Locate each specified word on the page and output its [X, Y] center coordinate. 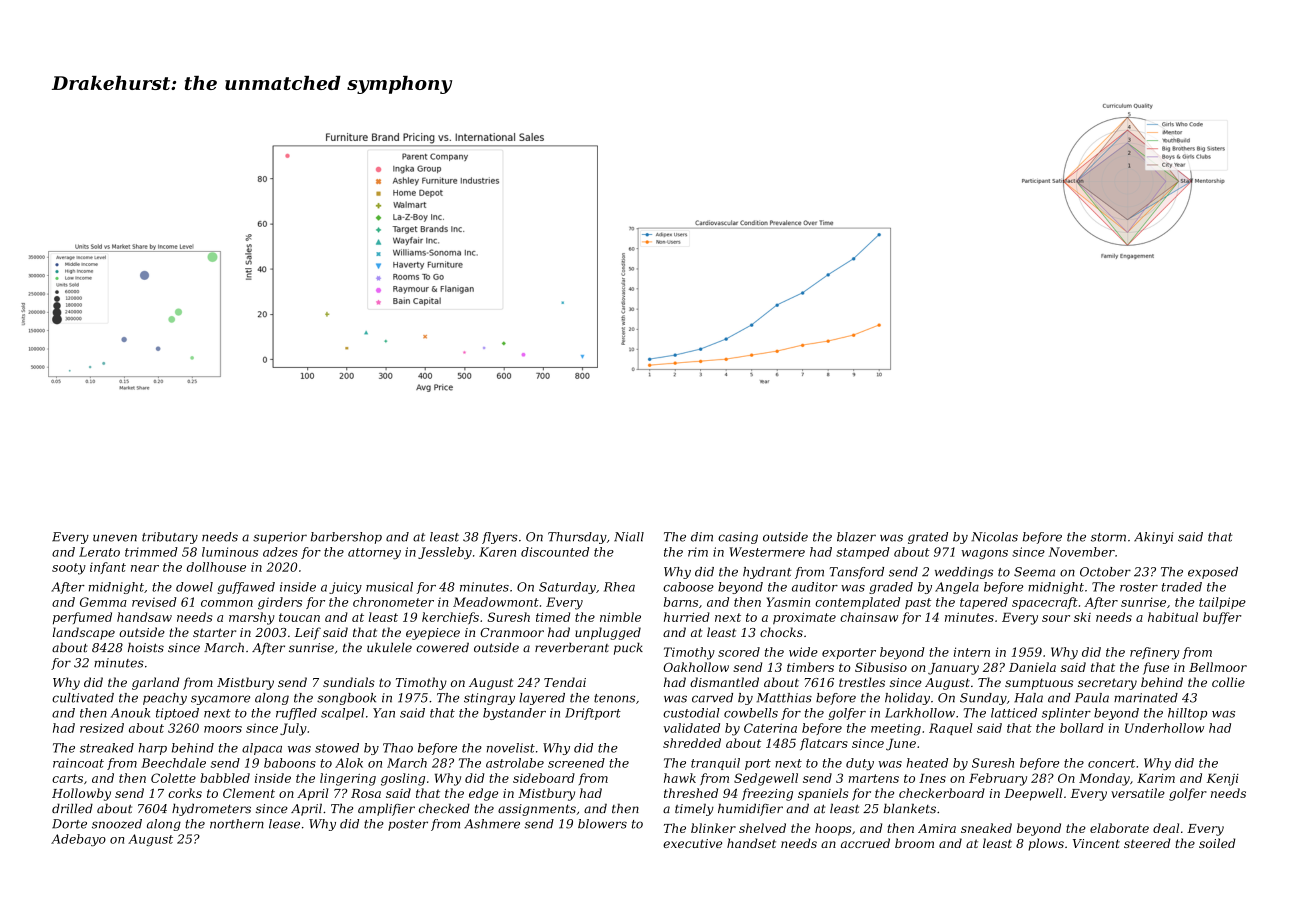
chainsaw [869, 617]
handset [751, 843]
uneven [115, 538]
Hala [1028, 698]
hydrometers [211, 809]
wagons [985, 554]
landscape [83, 633]
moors [223, 729]
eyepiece [433, 634]
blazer [856, 537]
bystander [514, 714]
